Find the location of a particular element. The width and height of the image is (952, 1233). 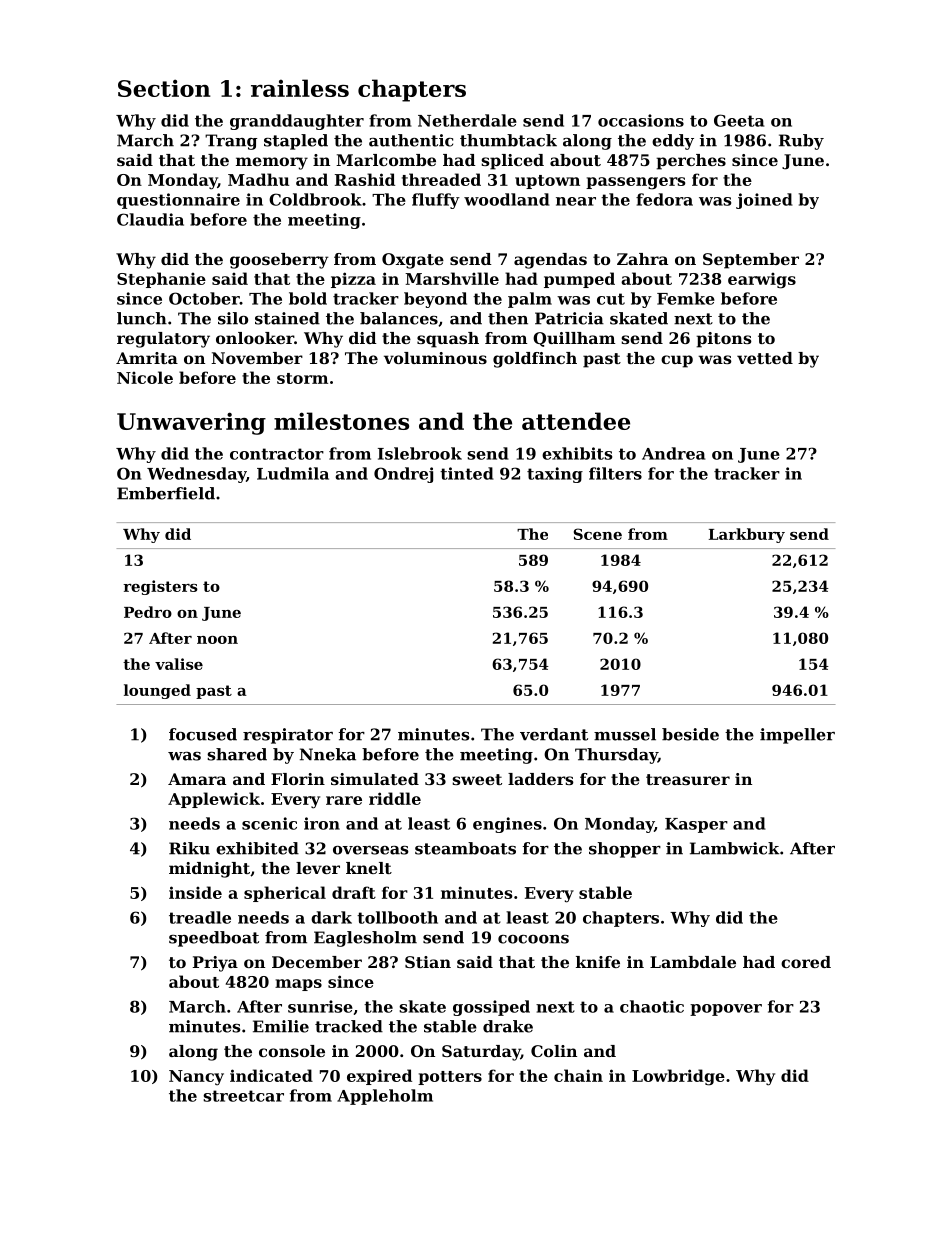

Ludmila is located at coordinates (293, 473).
